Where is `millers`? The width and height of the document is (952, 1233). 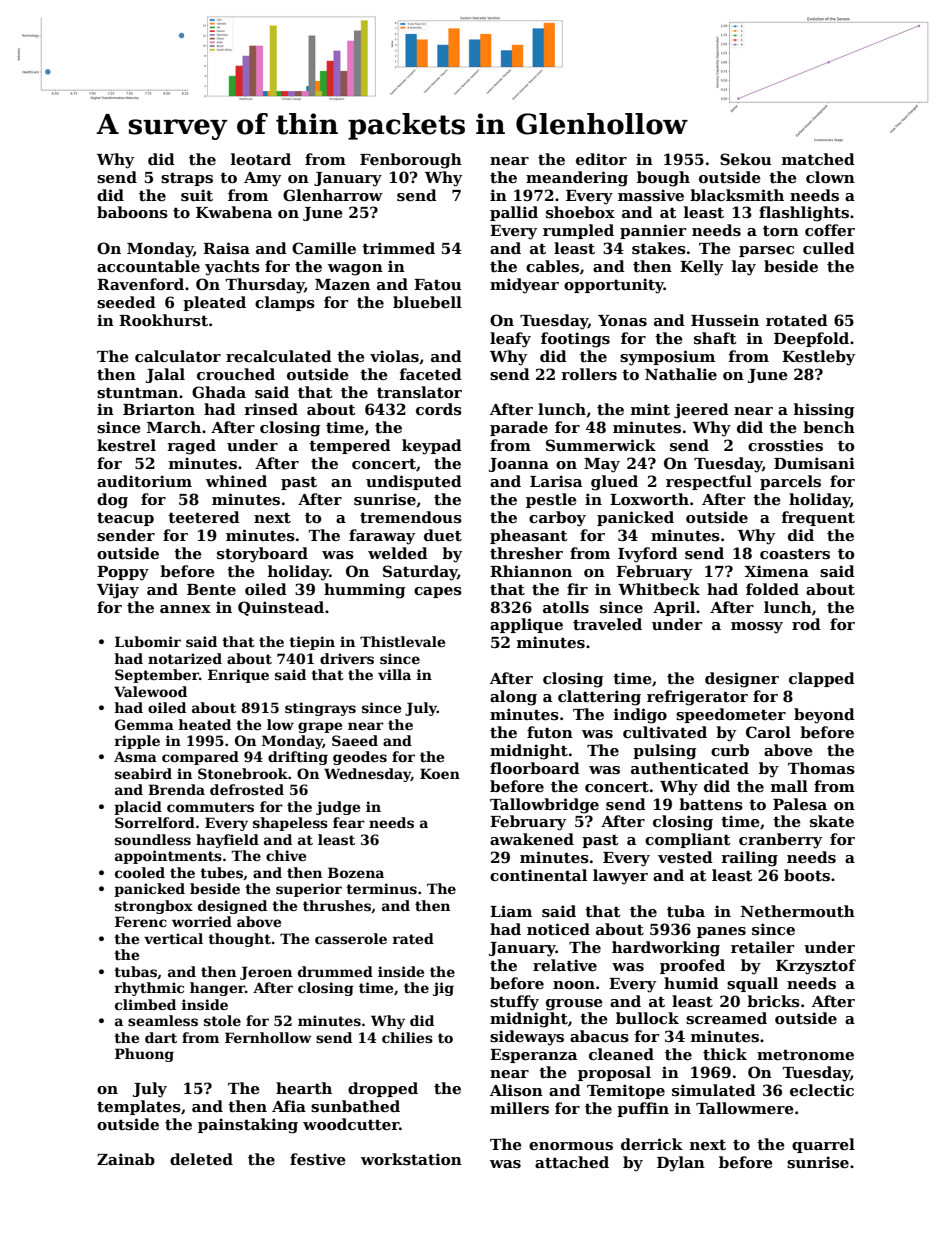 millers is located at coordinates (519, 1108).
